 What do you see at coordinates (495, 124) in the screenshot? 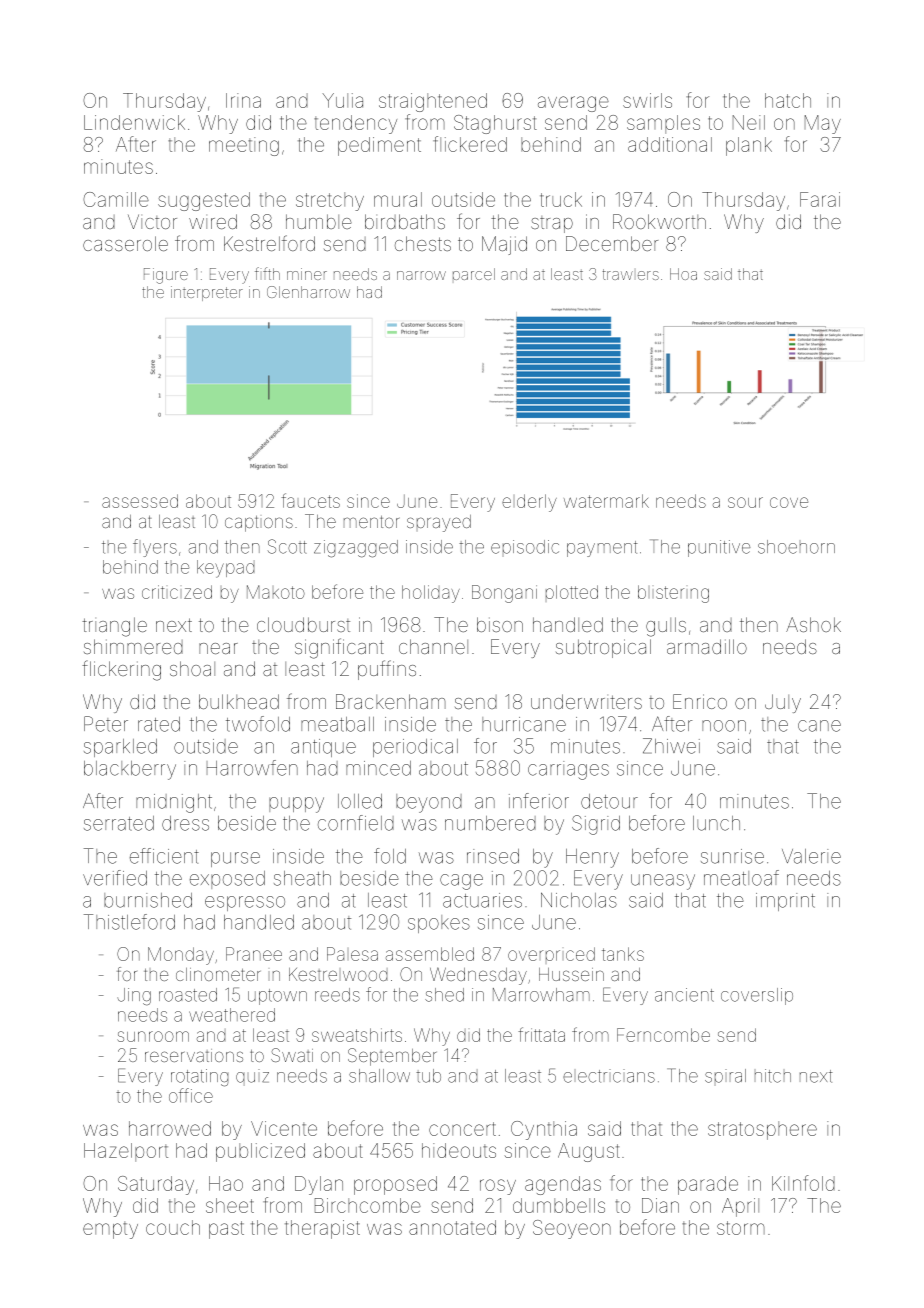
I see `Staghurst` at bounding box center [495, 124].
